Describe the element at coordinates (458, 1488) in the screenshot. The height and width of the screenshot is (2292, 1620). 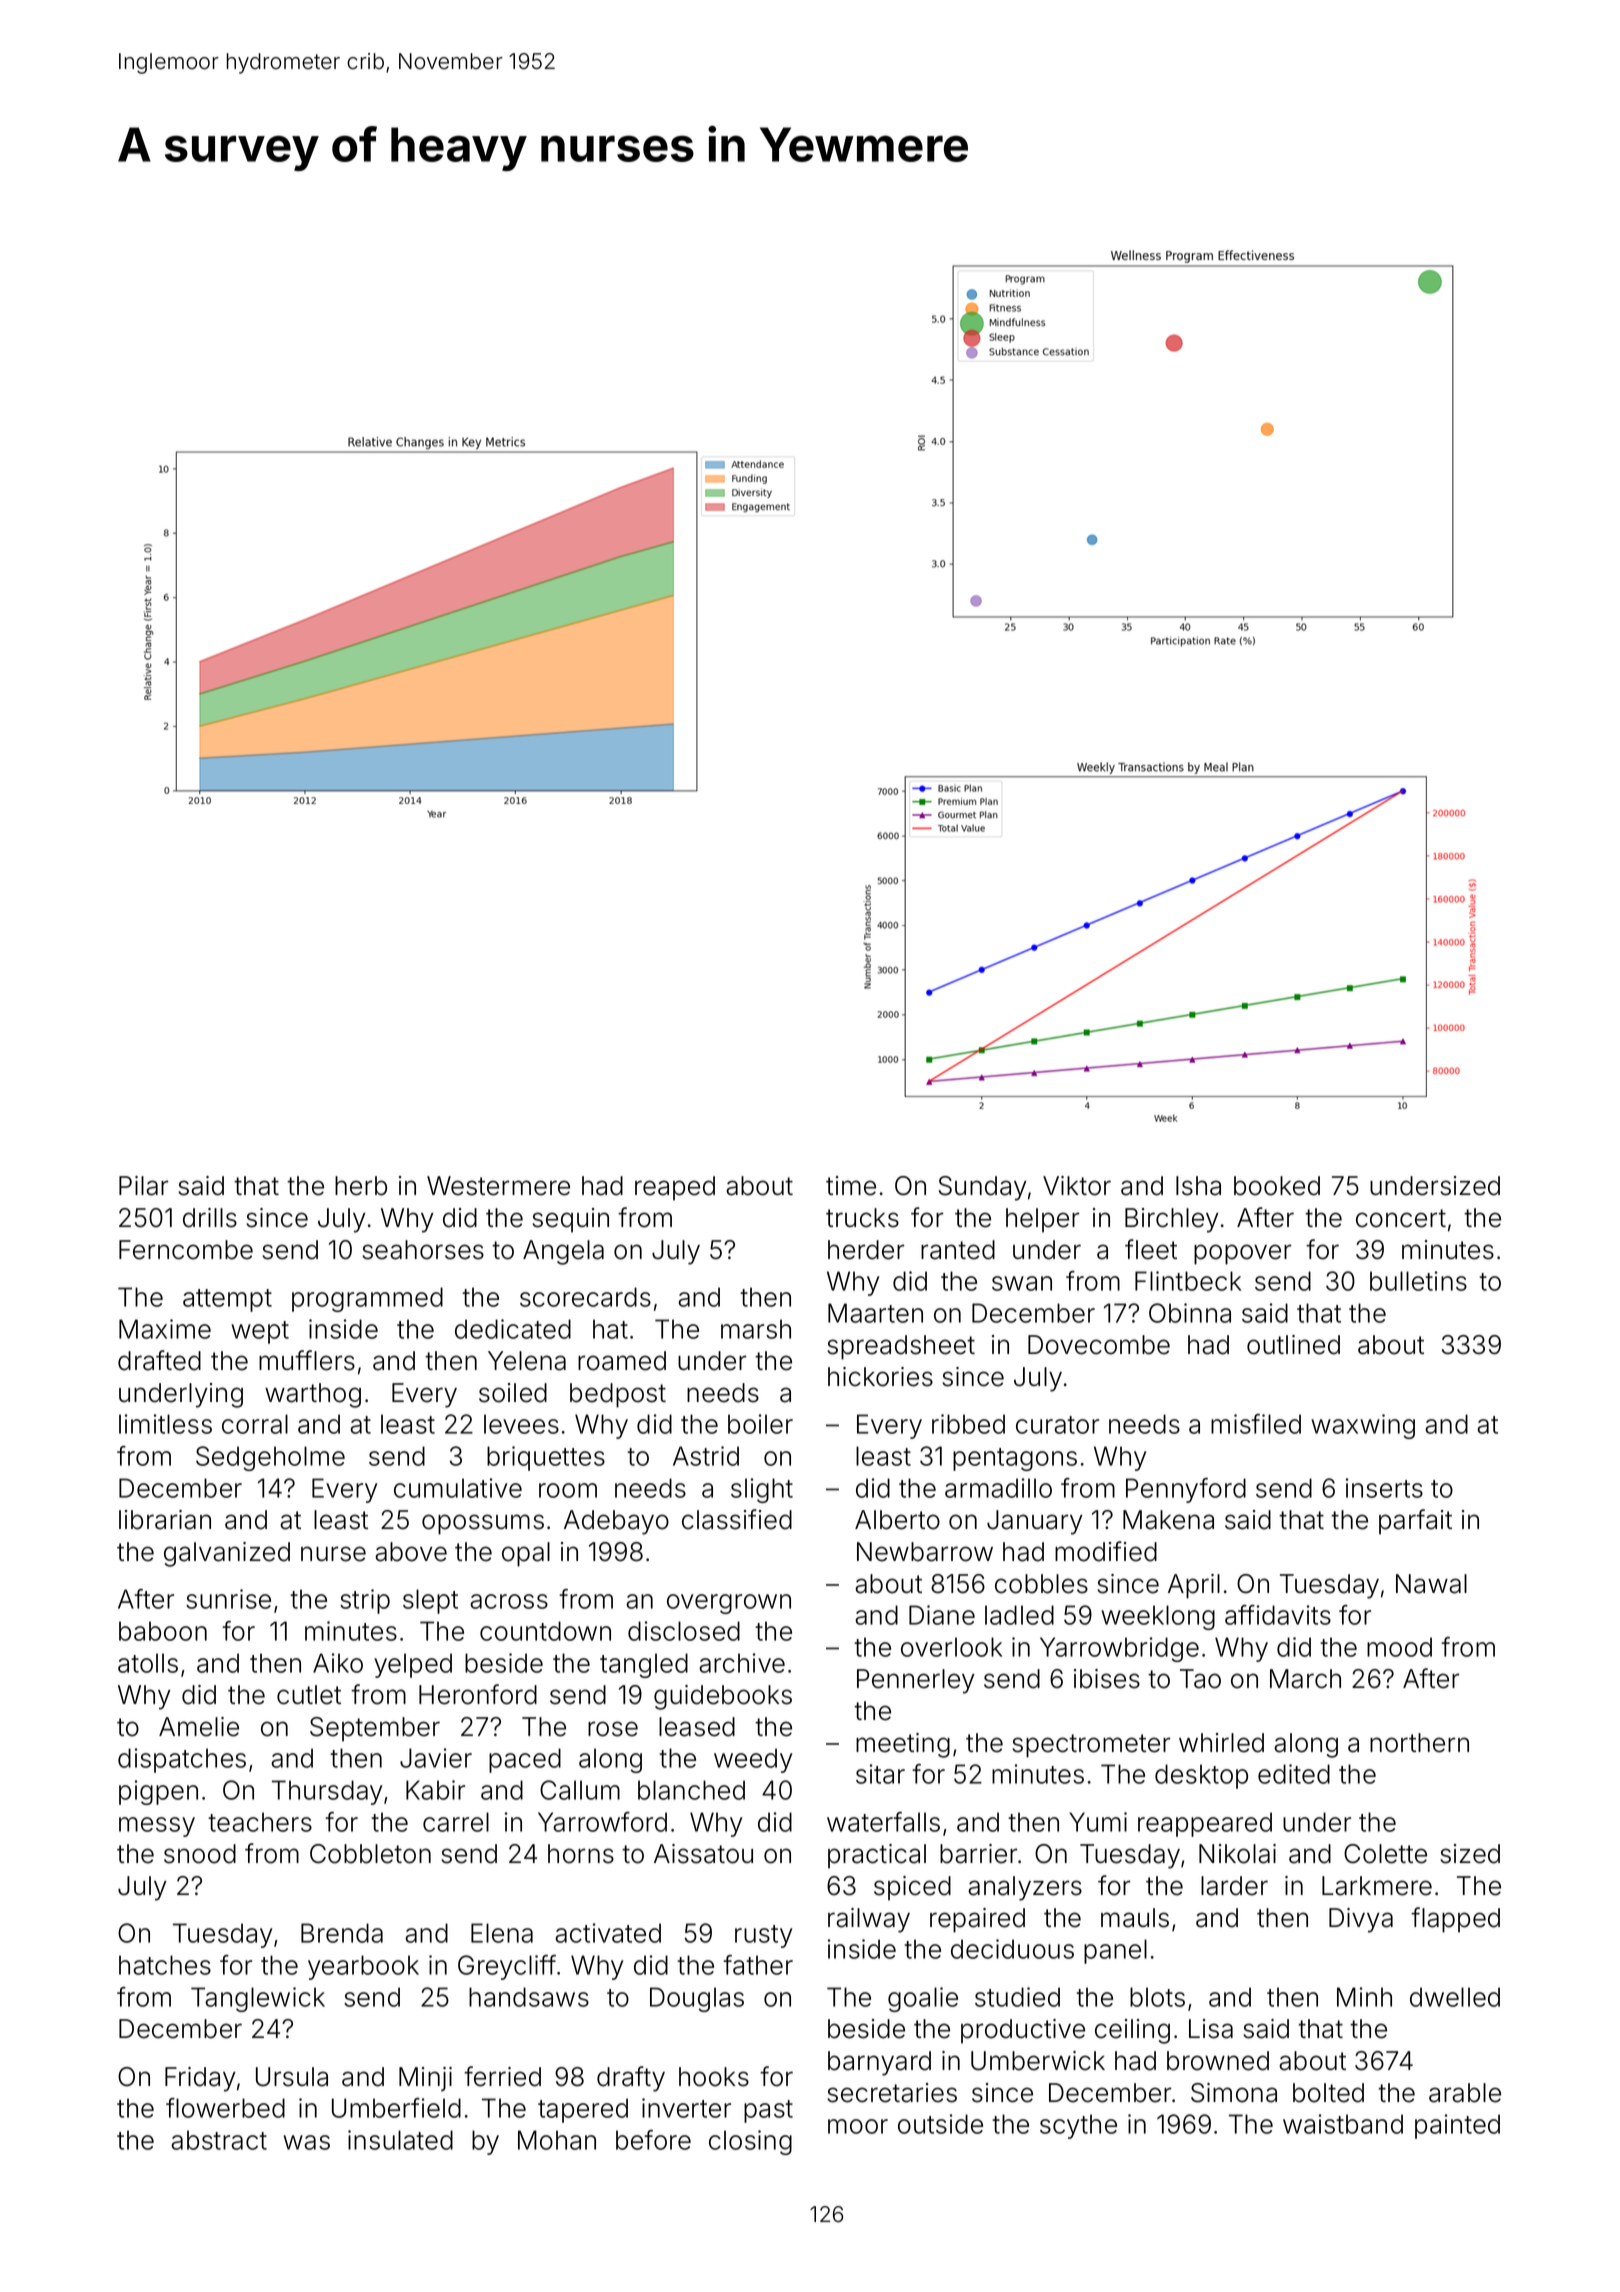
I see `cumulative` at that location.
